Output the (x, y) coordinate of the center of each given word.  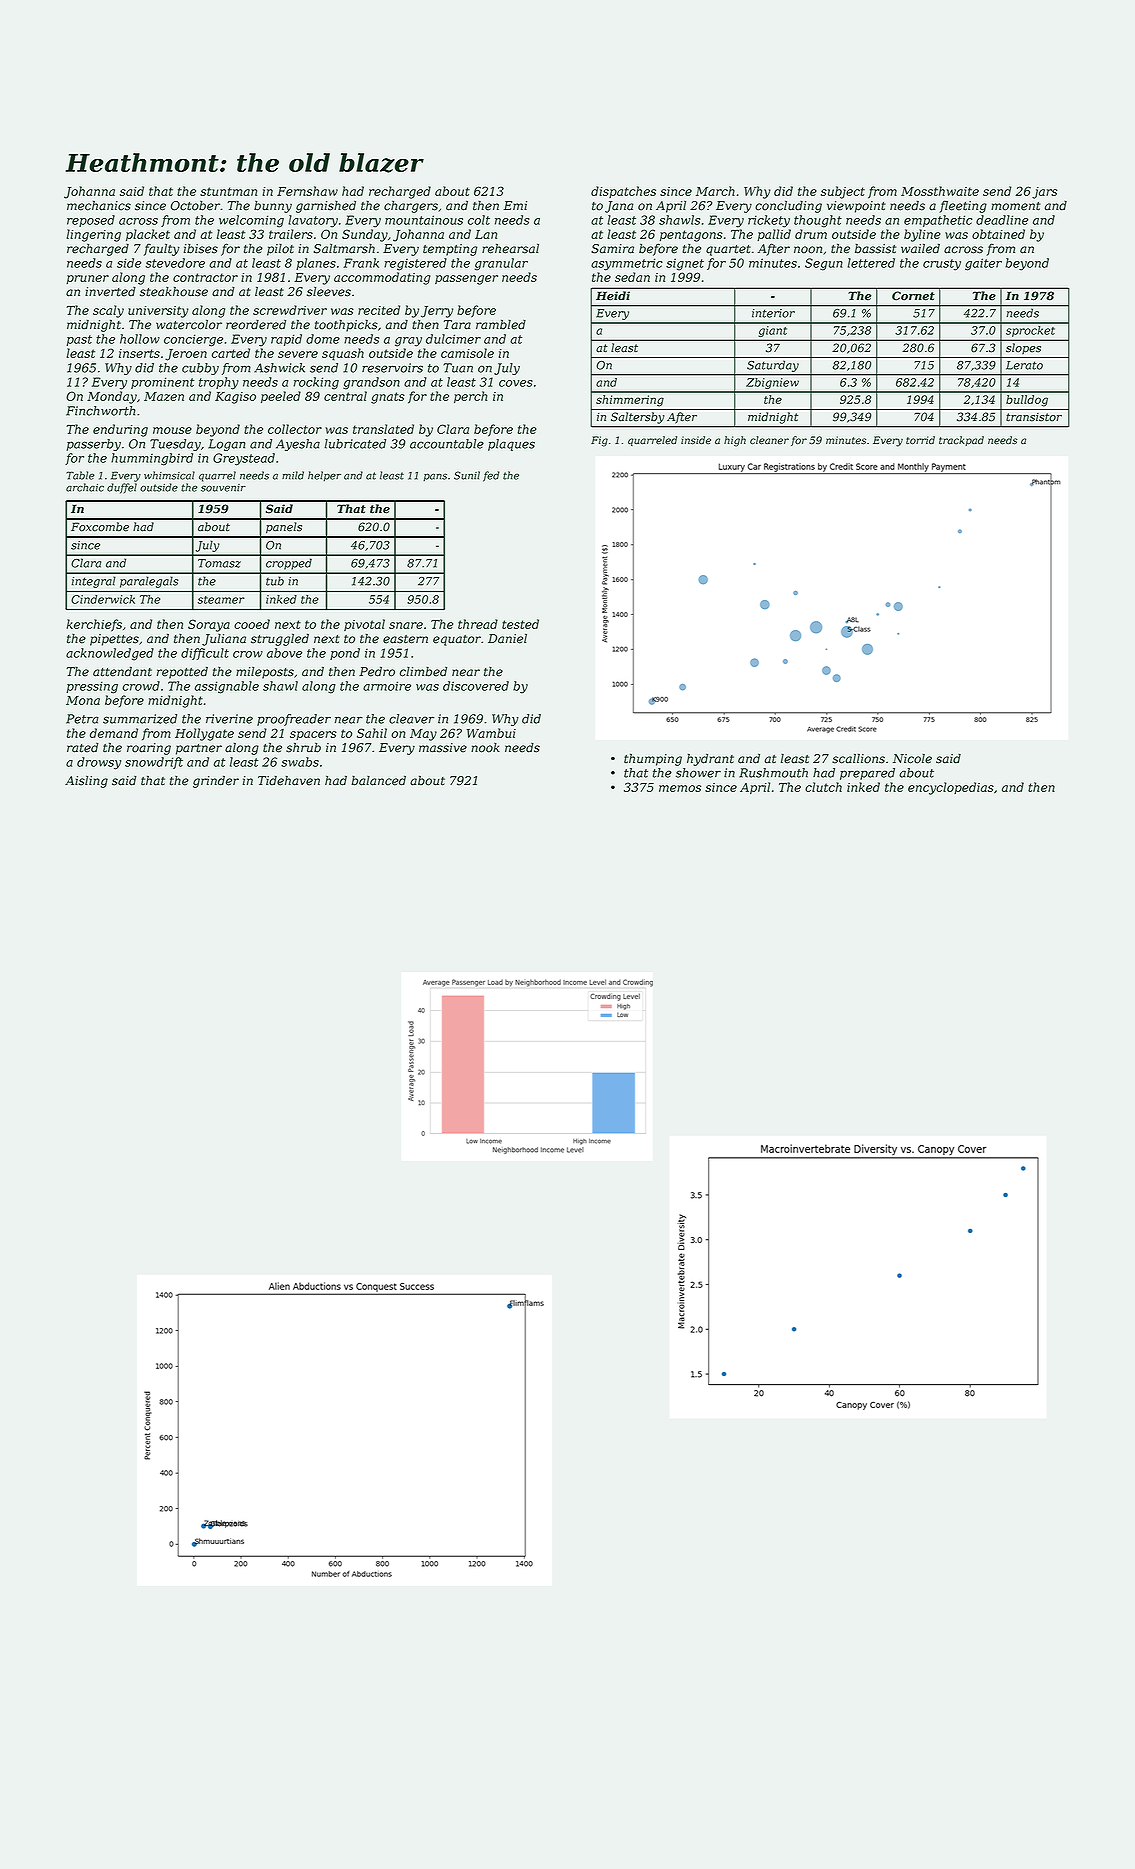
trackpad (961, 441)
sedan (632, 277)
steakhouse (174, 291)
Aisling (86, 782)
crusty (942, 265)
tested (520, 624)
